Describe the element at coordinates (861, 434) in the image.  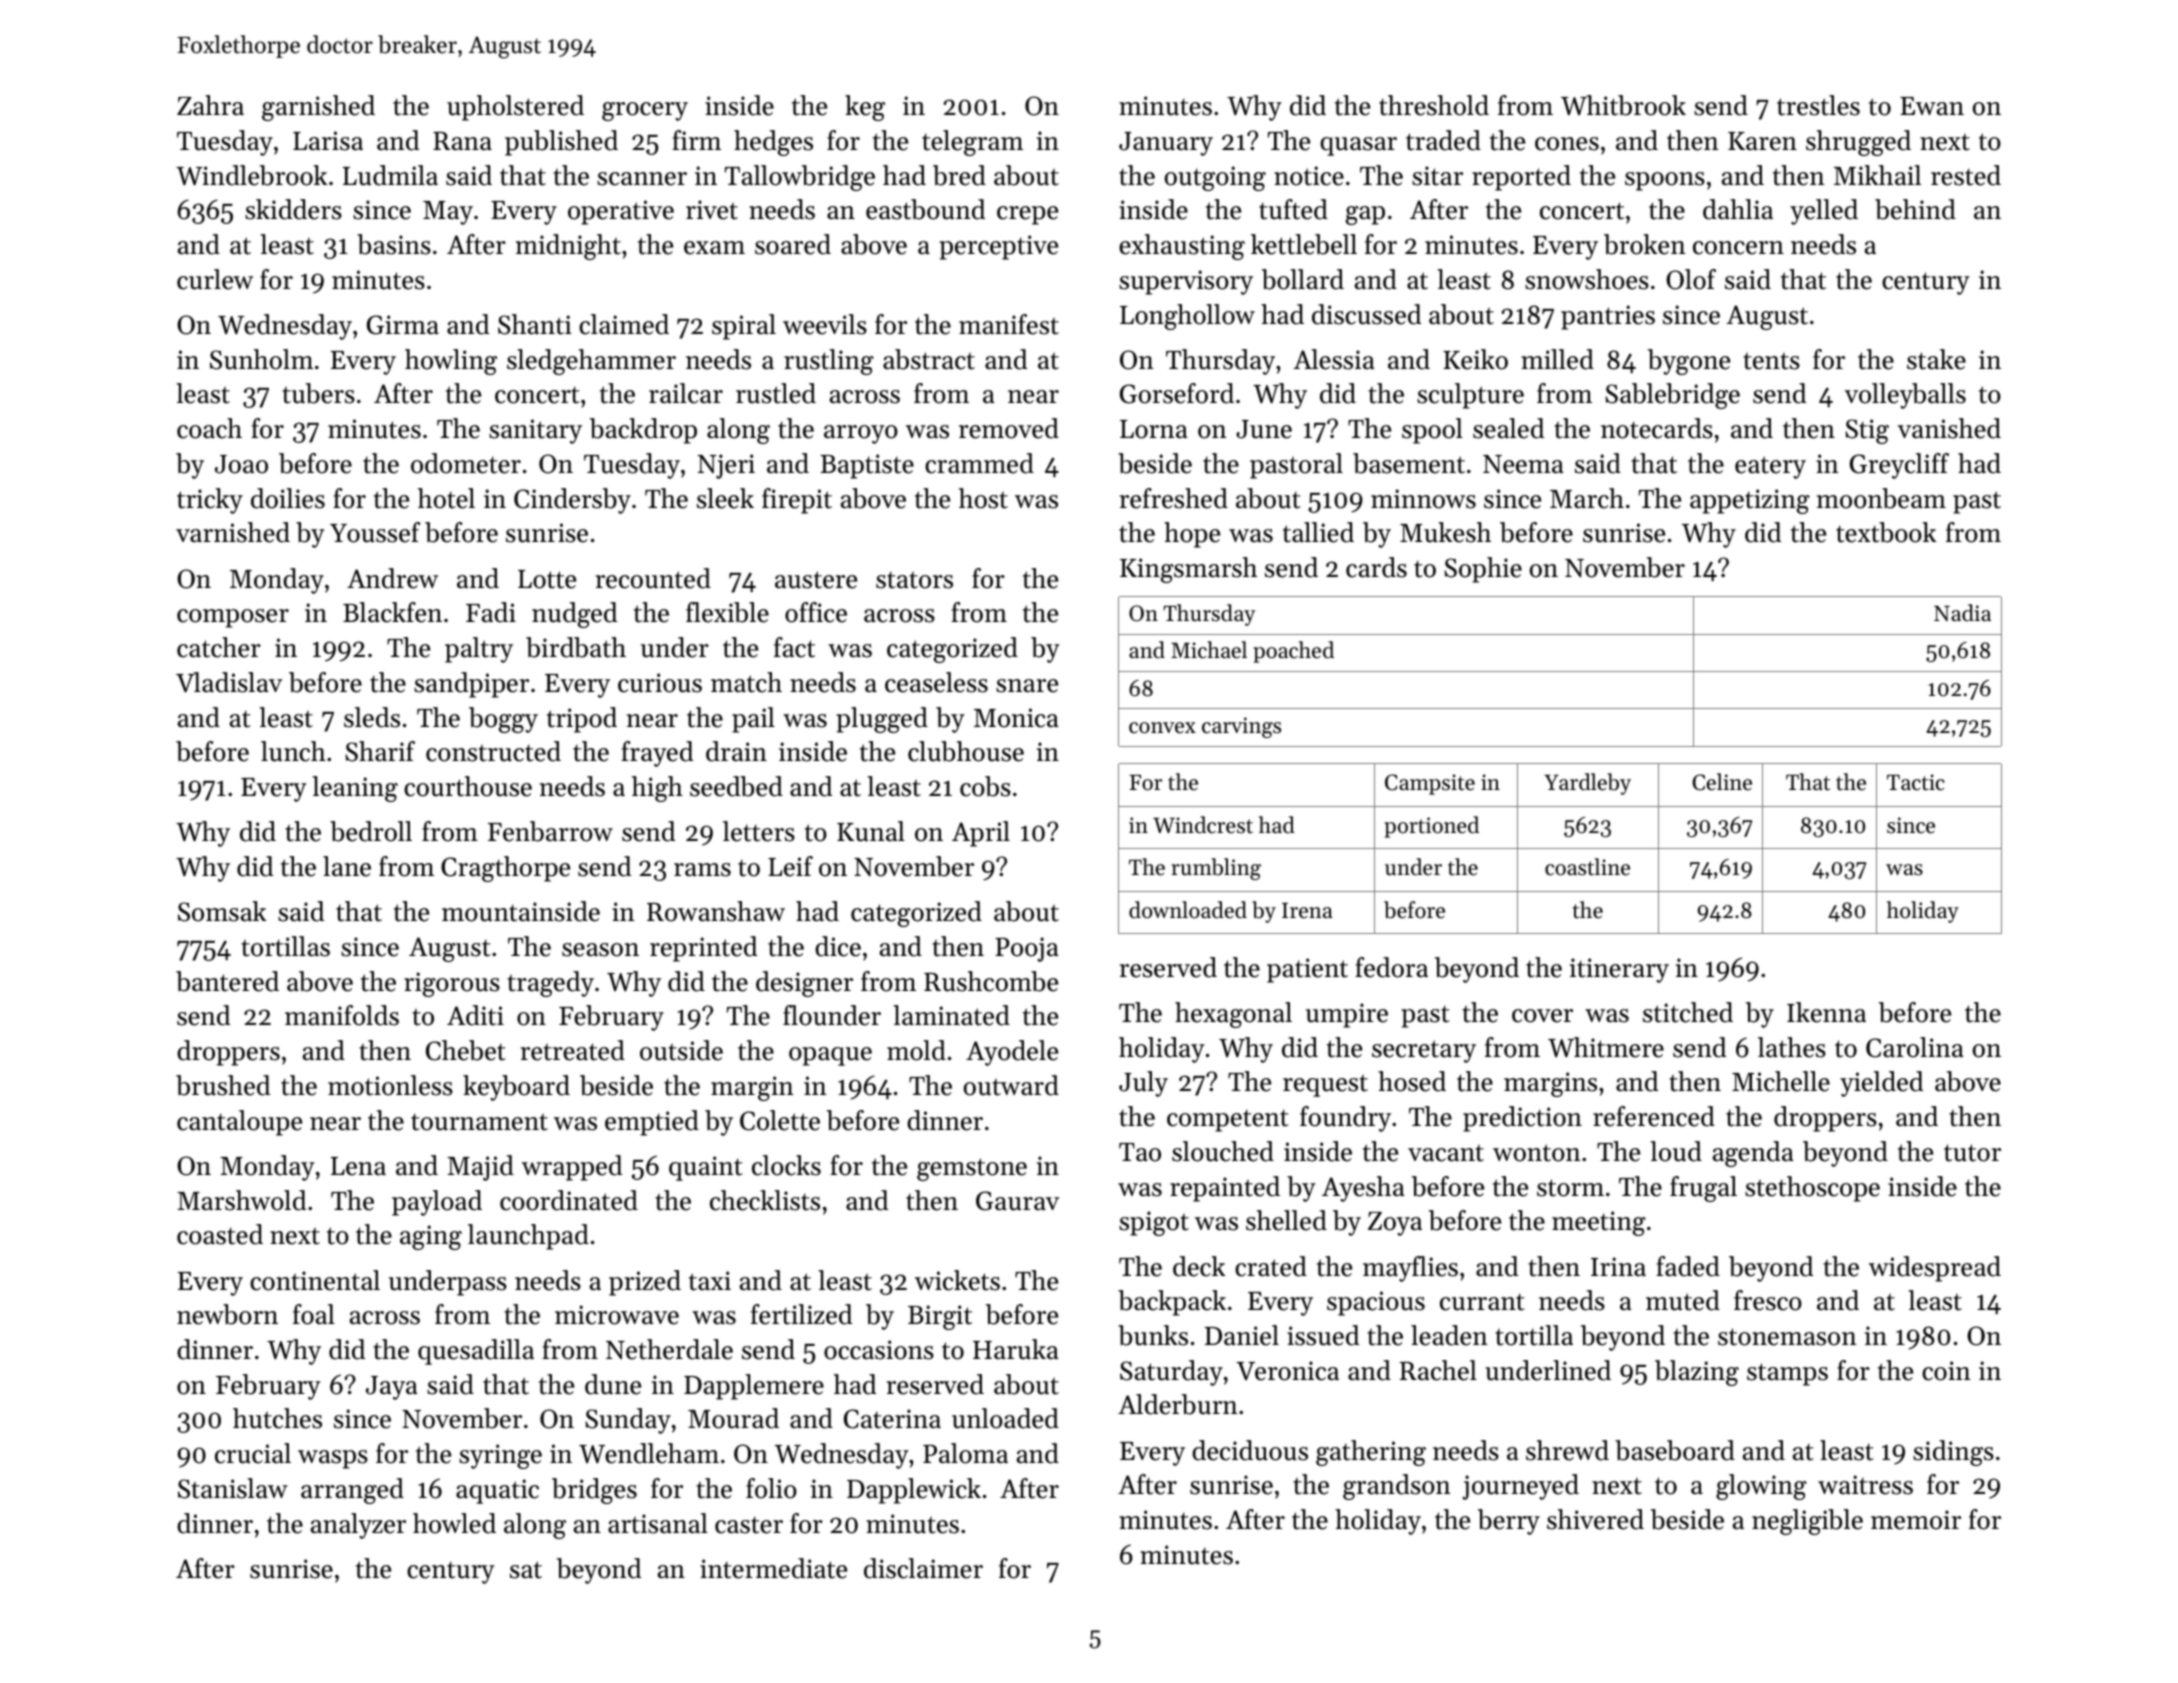
I see `arroyo` at that location.
